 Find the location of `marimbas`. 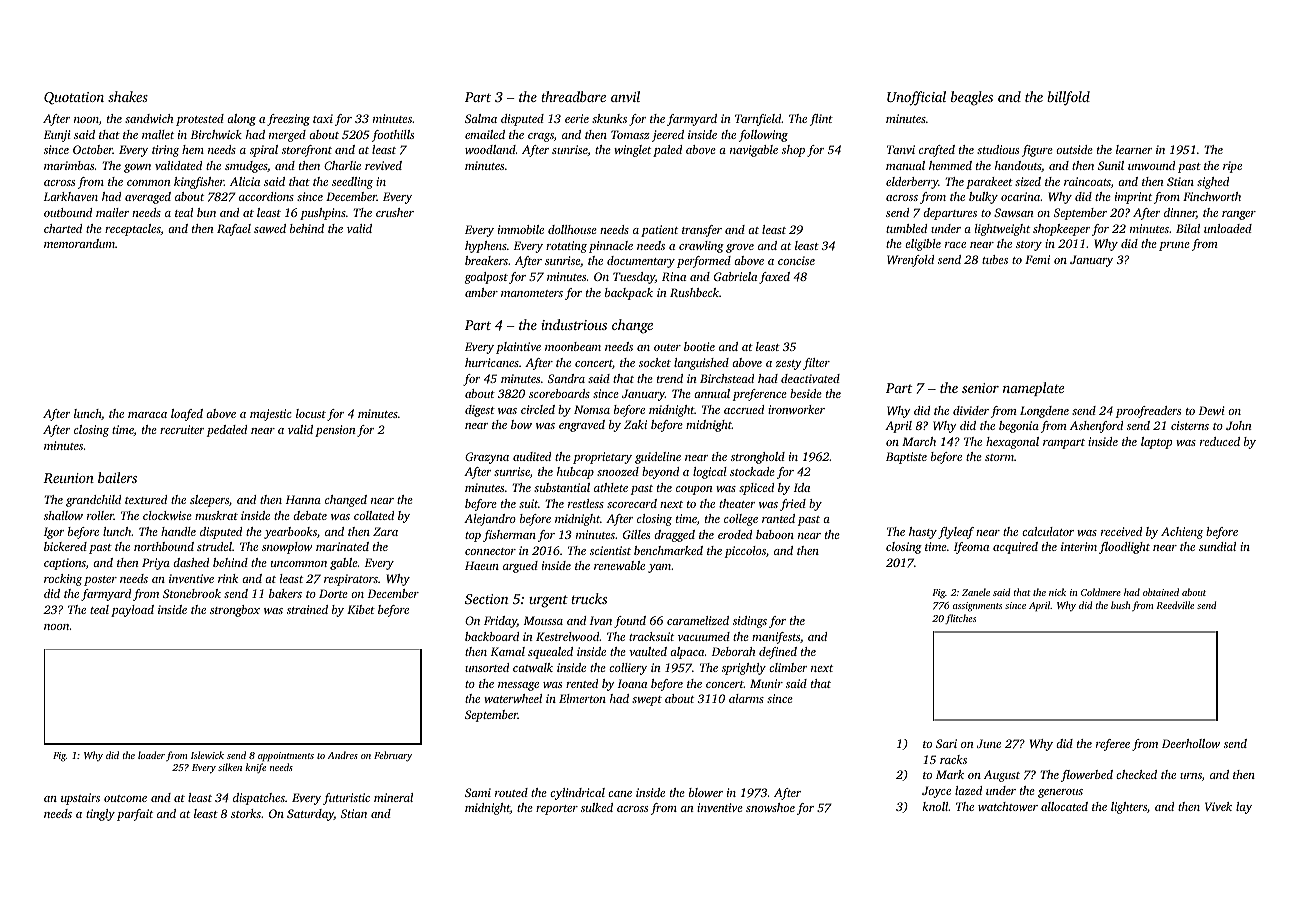

marimbas is located at coordinates (69, 165).
